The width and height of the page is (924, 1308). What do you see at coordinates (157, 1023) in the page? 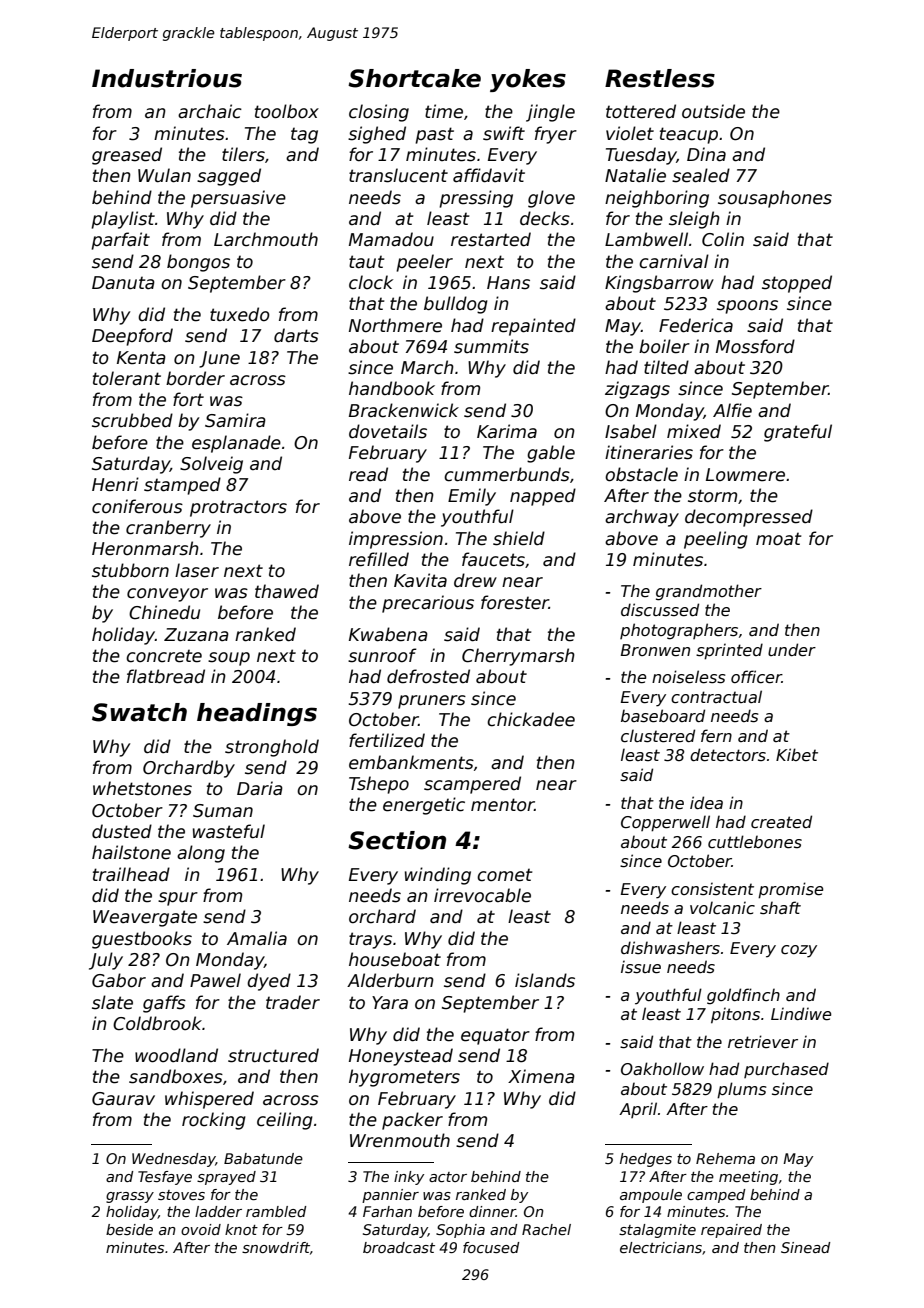
I see `Coldbrook` at bounding box center [157, 1023].
